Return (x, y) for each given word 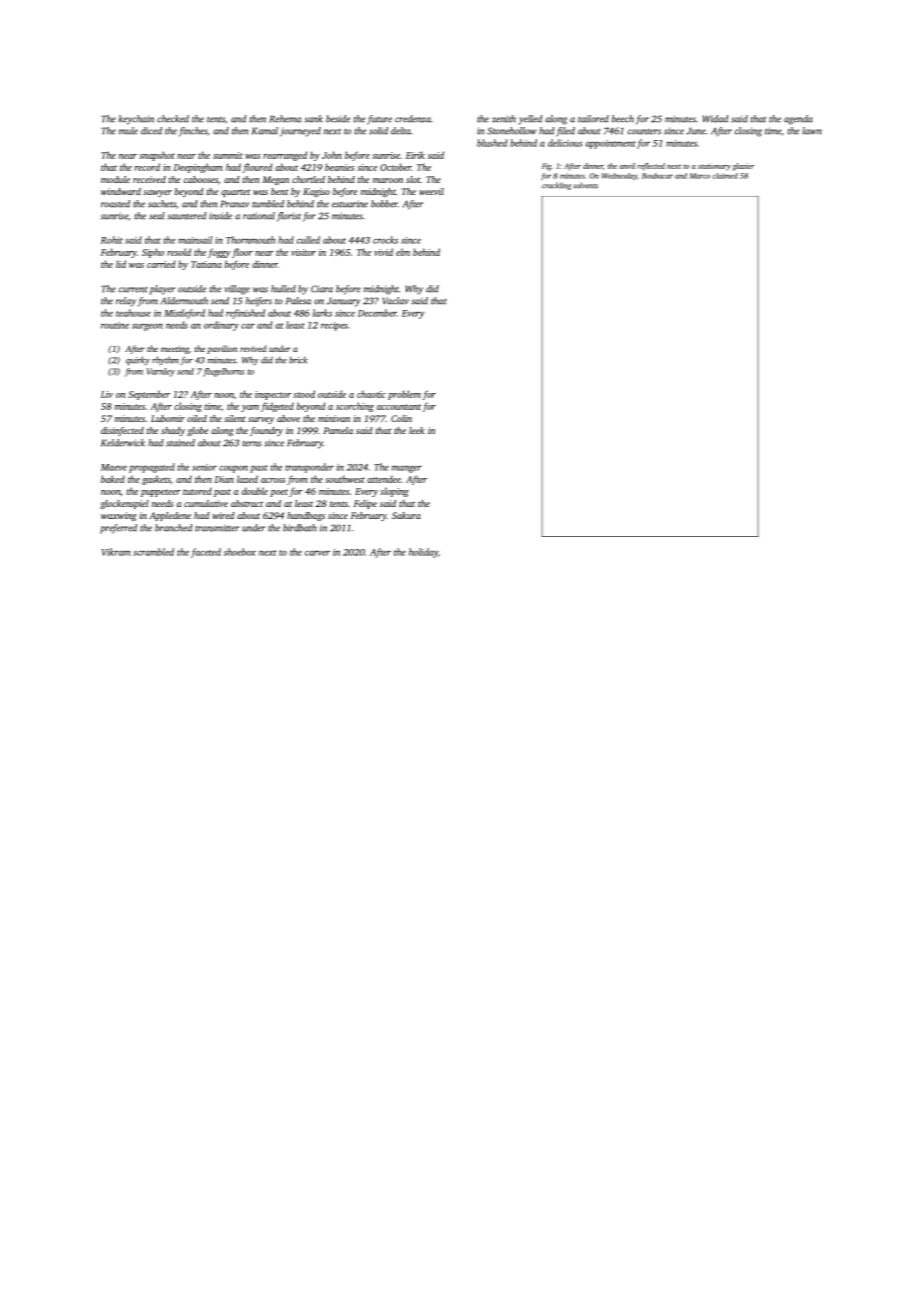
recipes (334, 326)
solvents (585, 185)
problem (404, 395)
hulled (283, 289)
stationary (714, 167)
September (149, 395)
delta (401, 131)
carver (317, 553)
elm (403, 252)
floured (257, 168)
